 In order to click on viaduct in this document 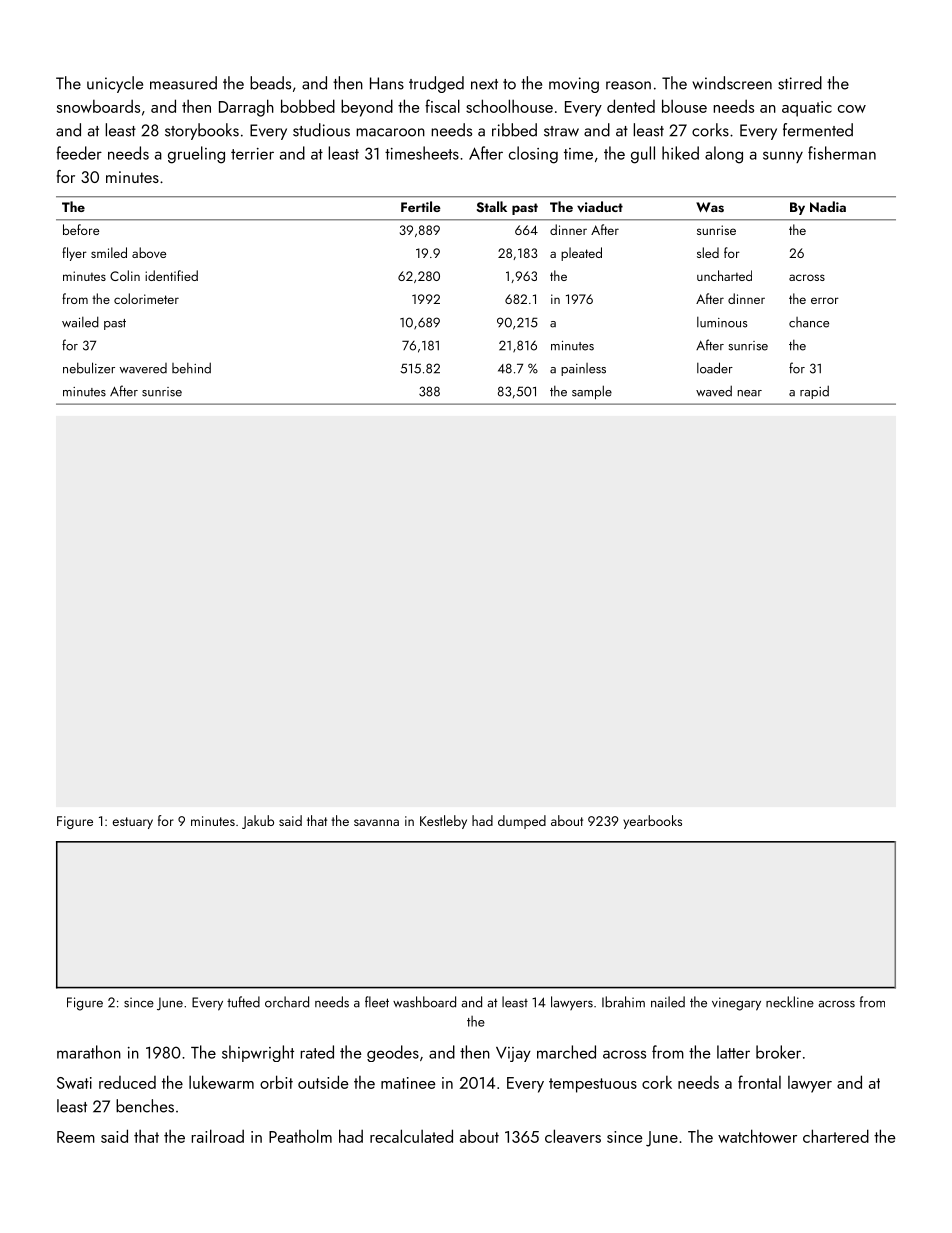, I will do `click(600, 206)`.
